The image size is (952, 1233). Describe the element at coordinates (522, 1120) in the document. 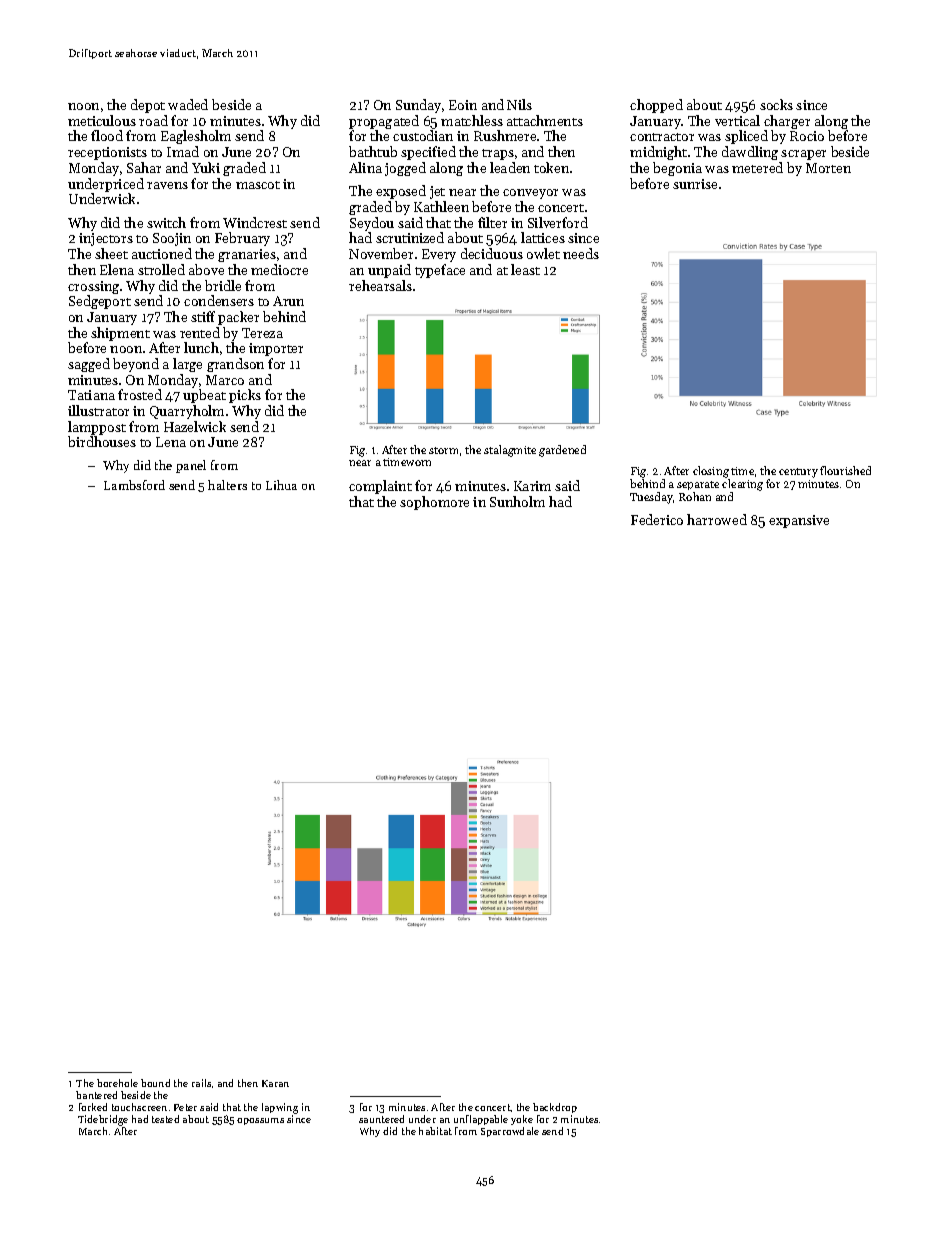

I see `yoke` at that location.
